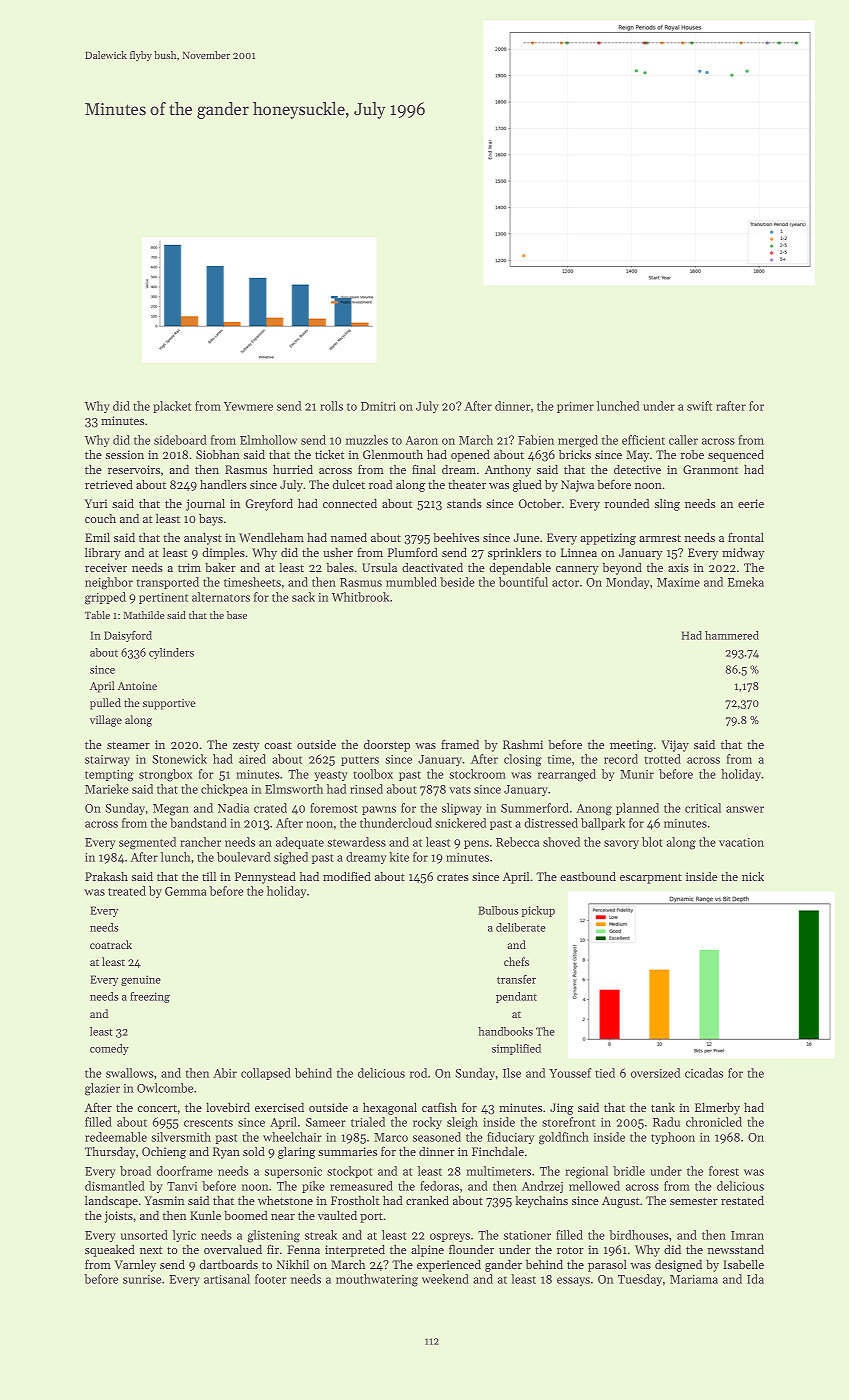 The height and width of the document is (1400, 849). I want to click on coast, so click(278, 745).
